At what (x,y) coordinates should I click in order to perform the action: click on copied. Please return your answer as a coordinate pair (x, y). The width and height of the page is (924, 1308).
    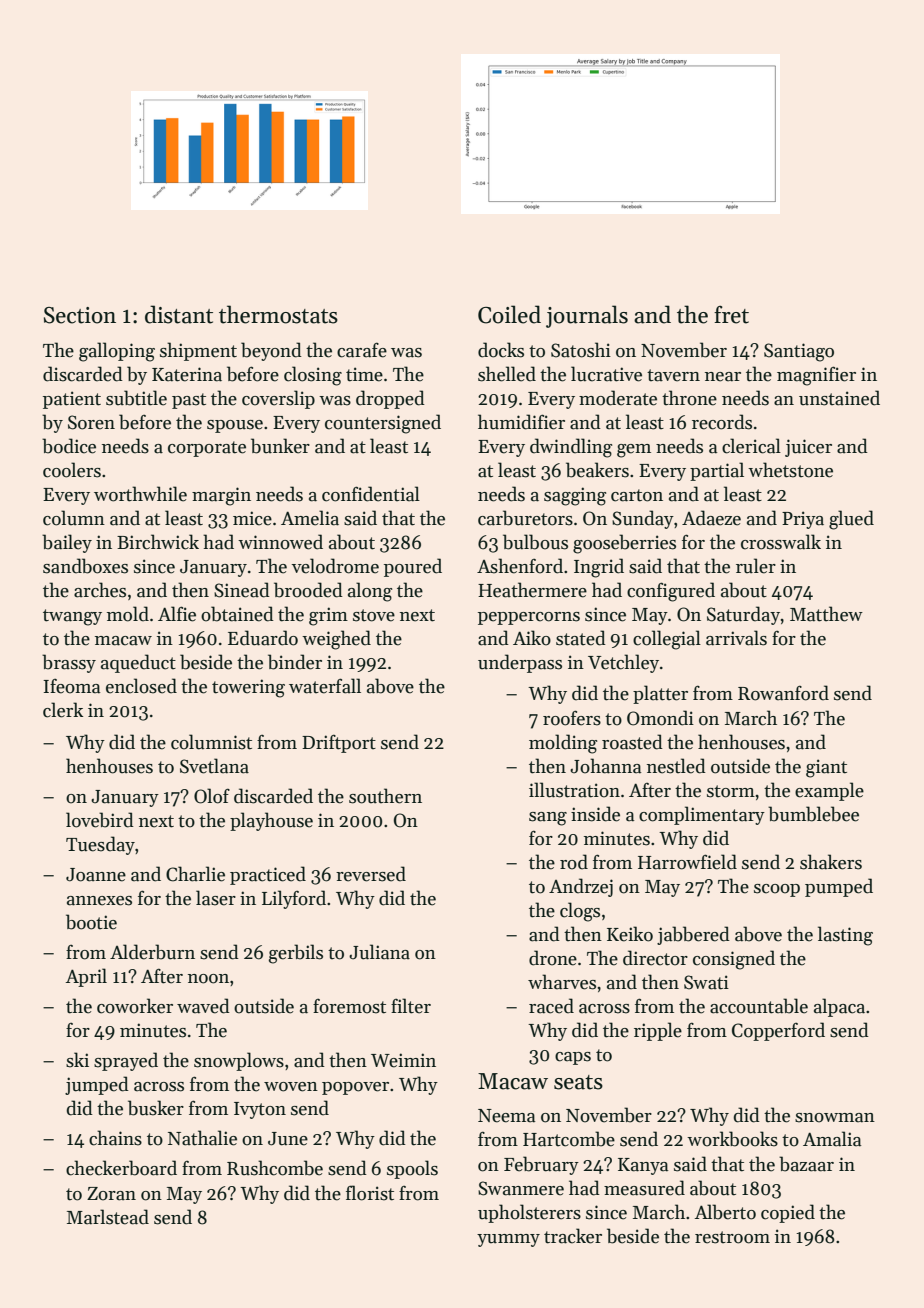
    Looking at the image, I should click on (788, 1213).
